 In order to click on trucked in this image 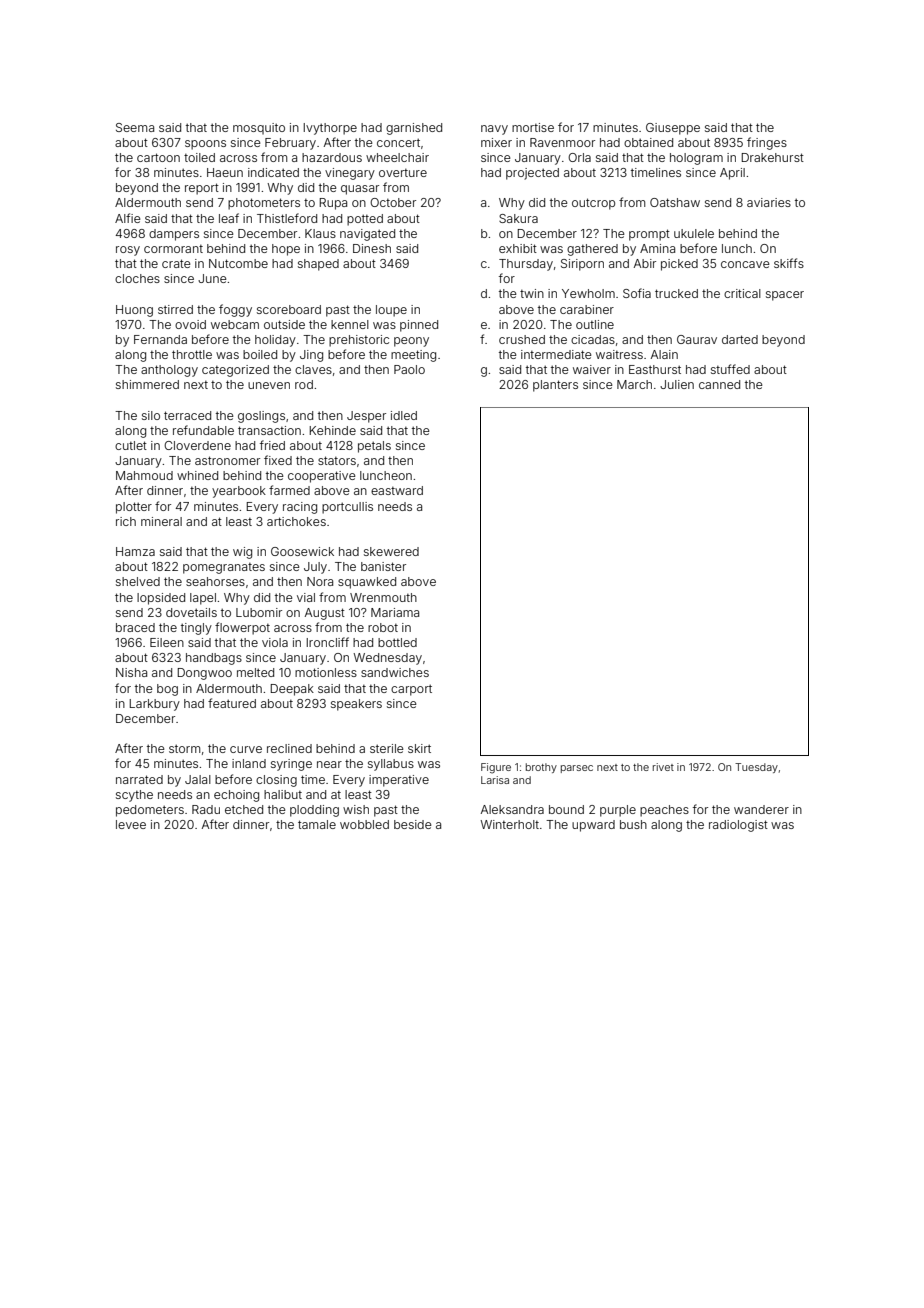, I will do `click(676, 293)`.
